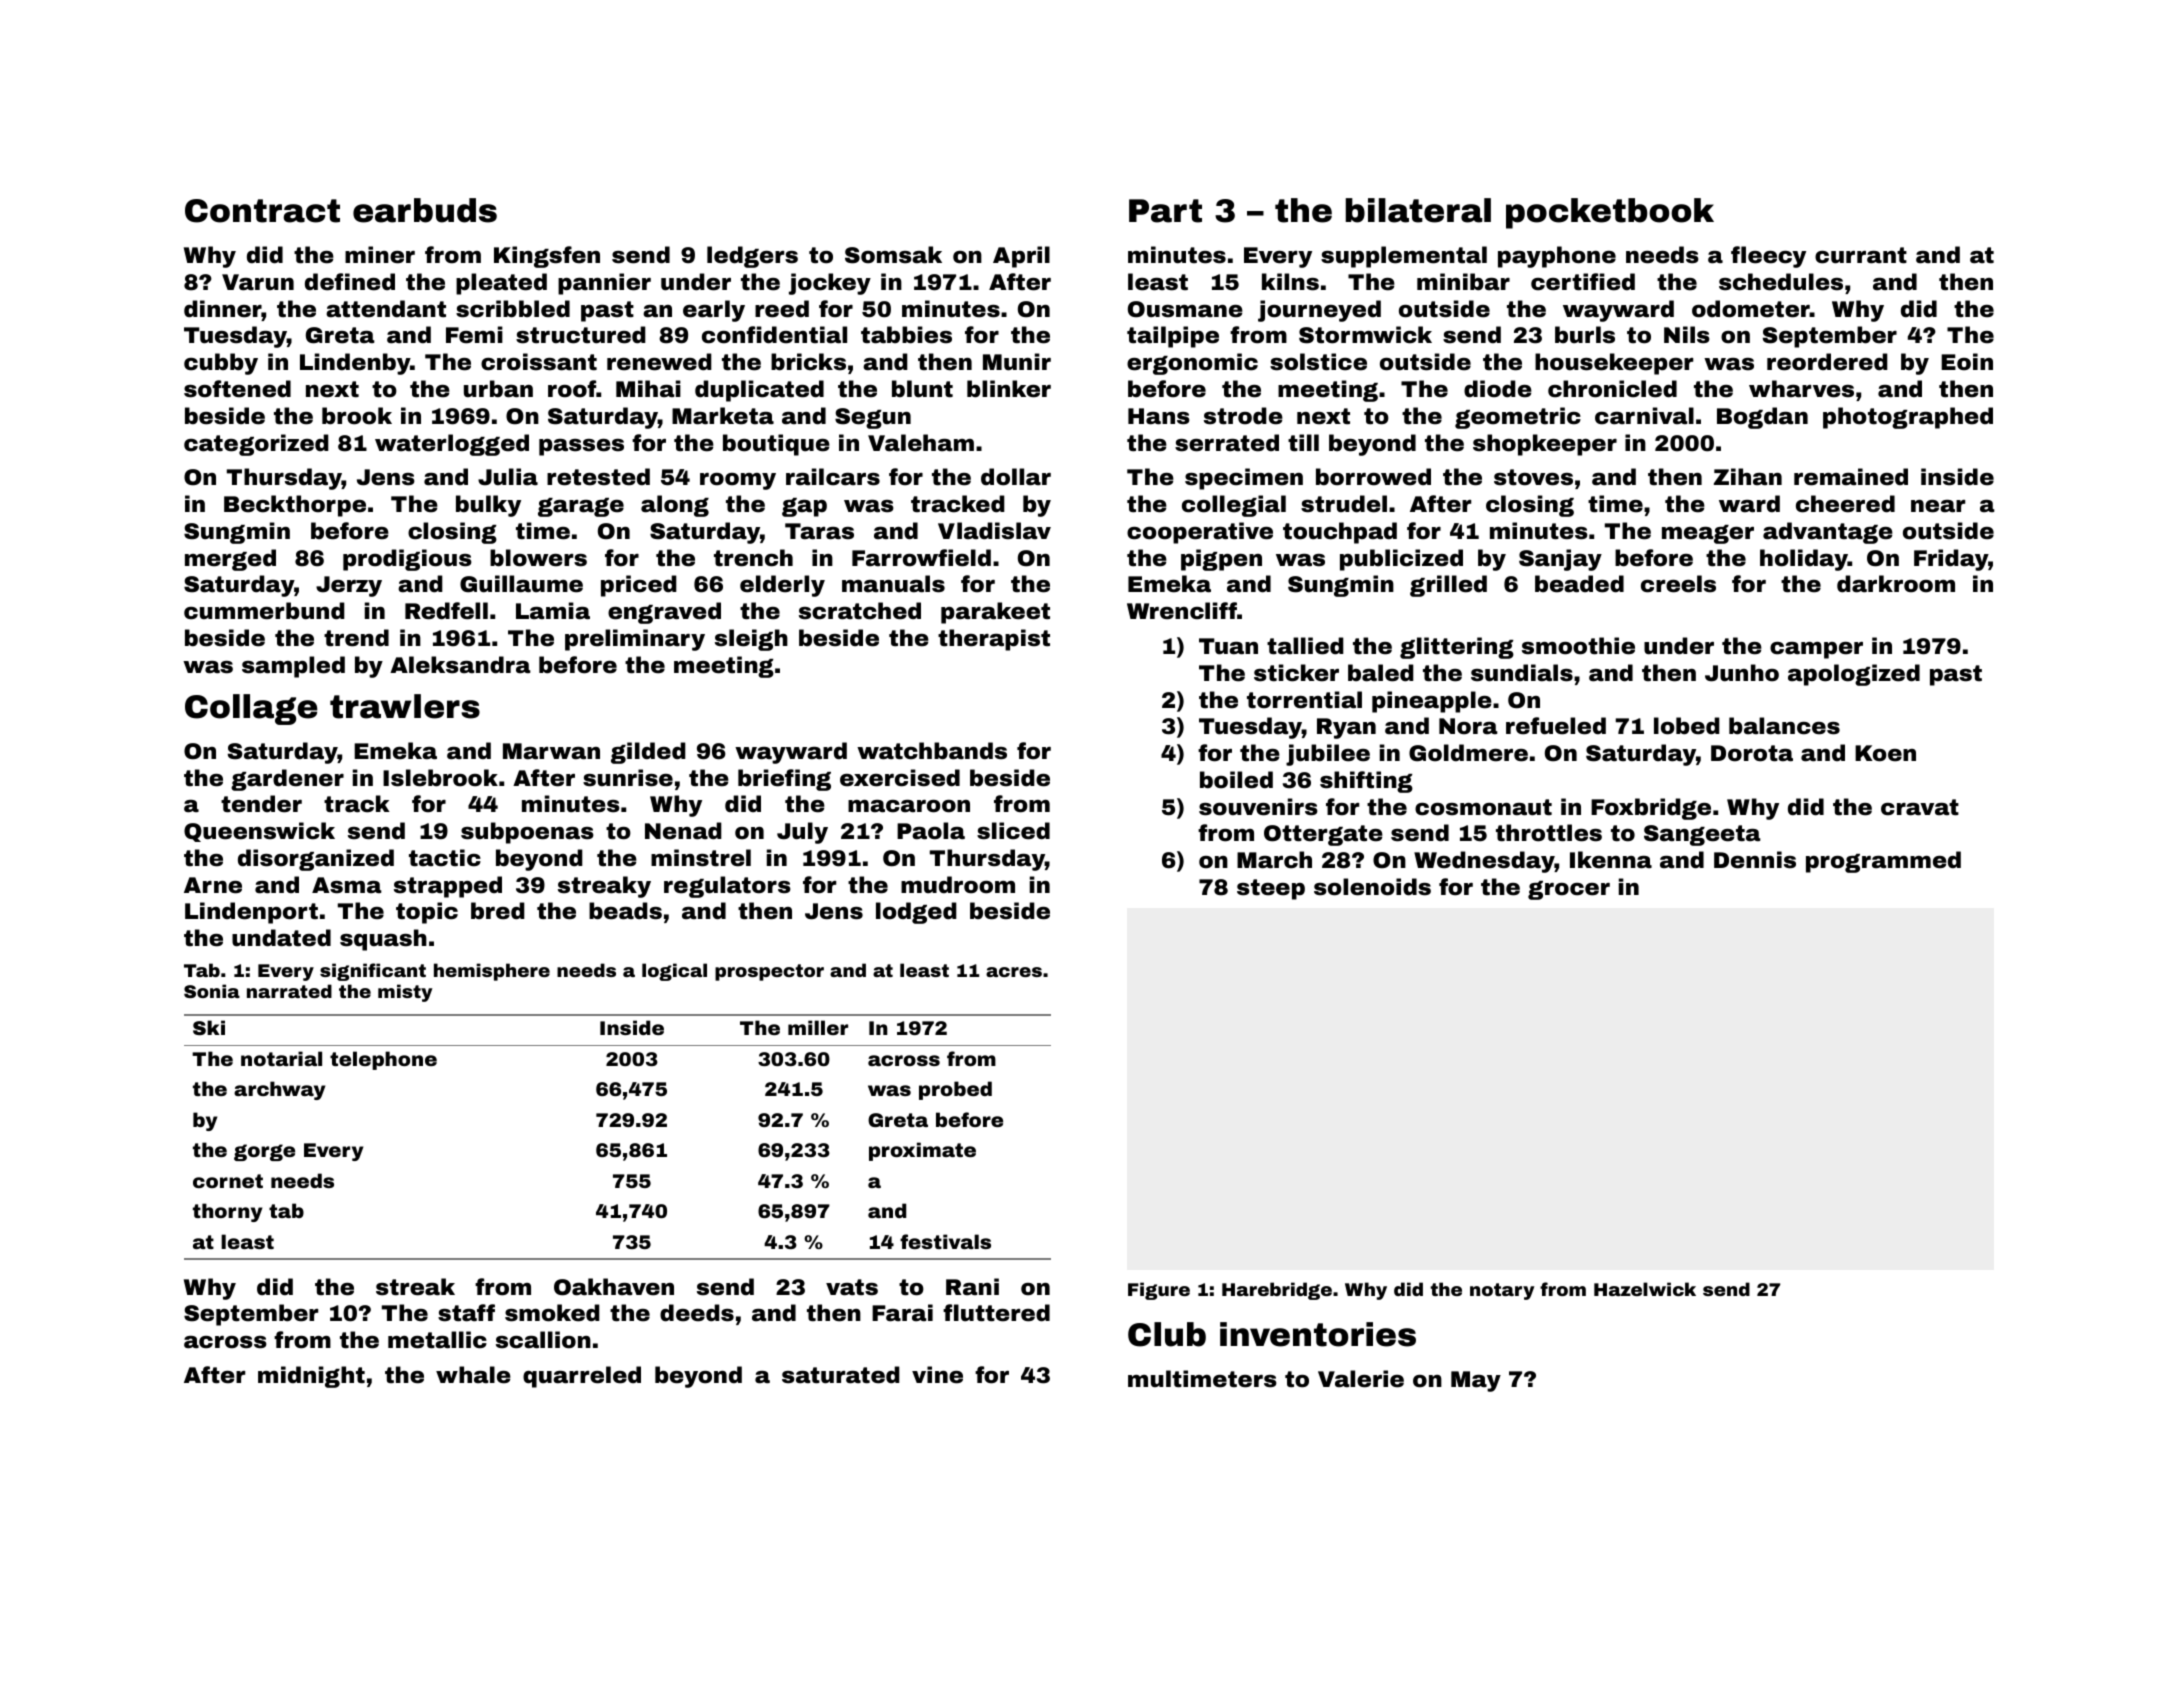 The image size is (2178, 1683). What do you see at coordinates (937, 1375) in the image?
I see `vine` at bounding box center [937, 1375].
